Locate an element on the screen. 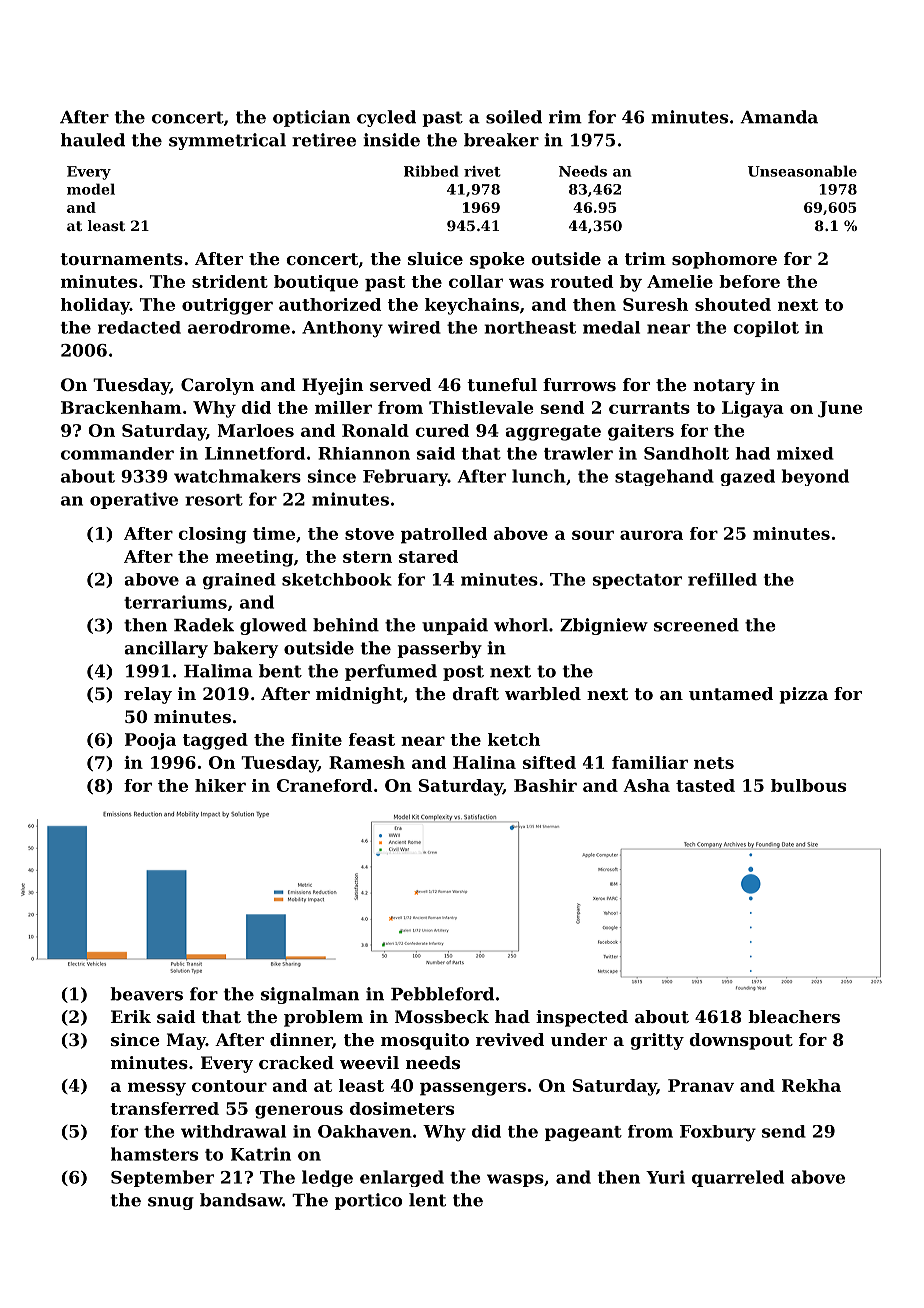 The width and height of the screenshot is (924, 1308). Bashir is located at coordinates (545, 785).
